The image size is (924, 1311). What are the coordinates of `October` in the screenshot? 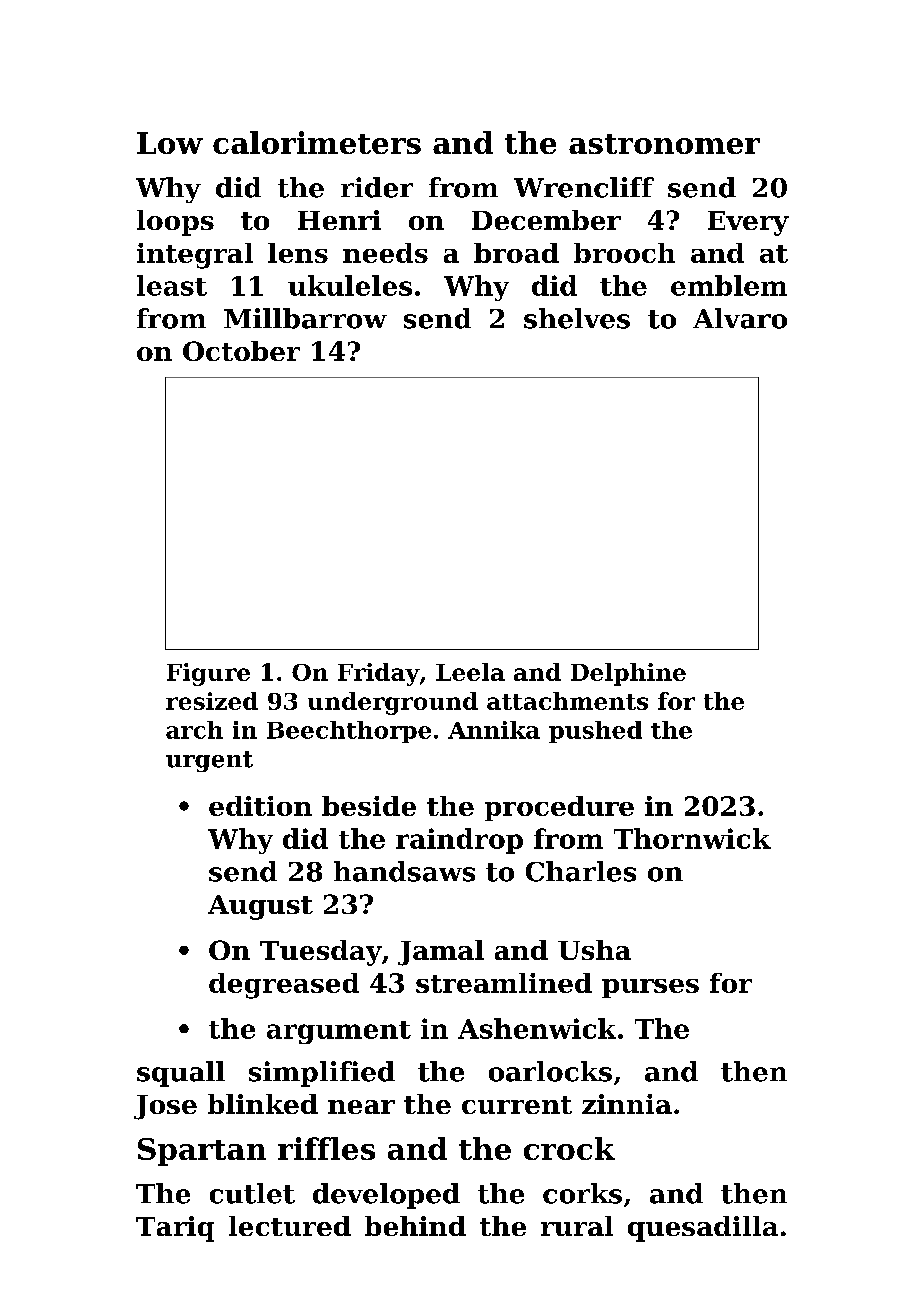 It's located at (241, 351).
